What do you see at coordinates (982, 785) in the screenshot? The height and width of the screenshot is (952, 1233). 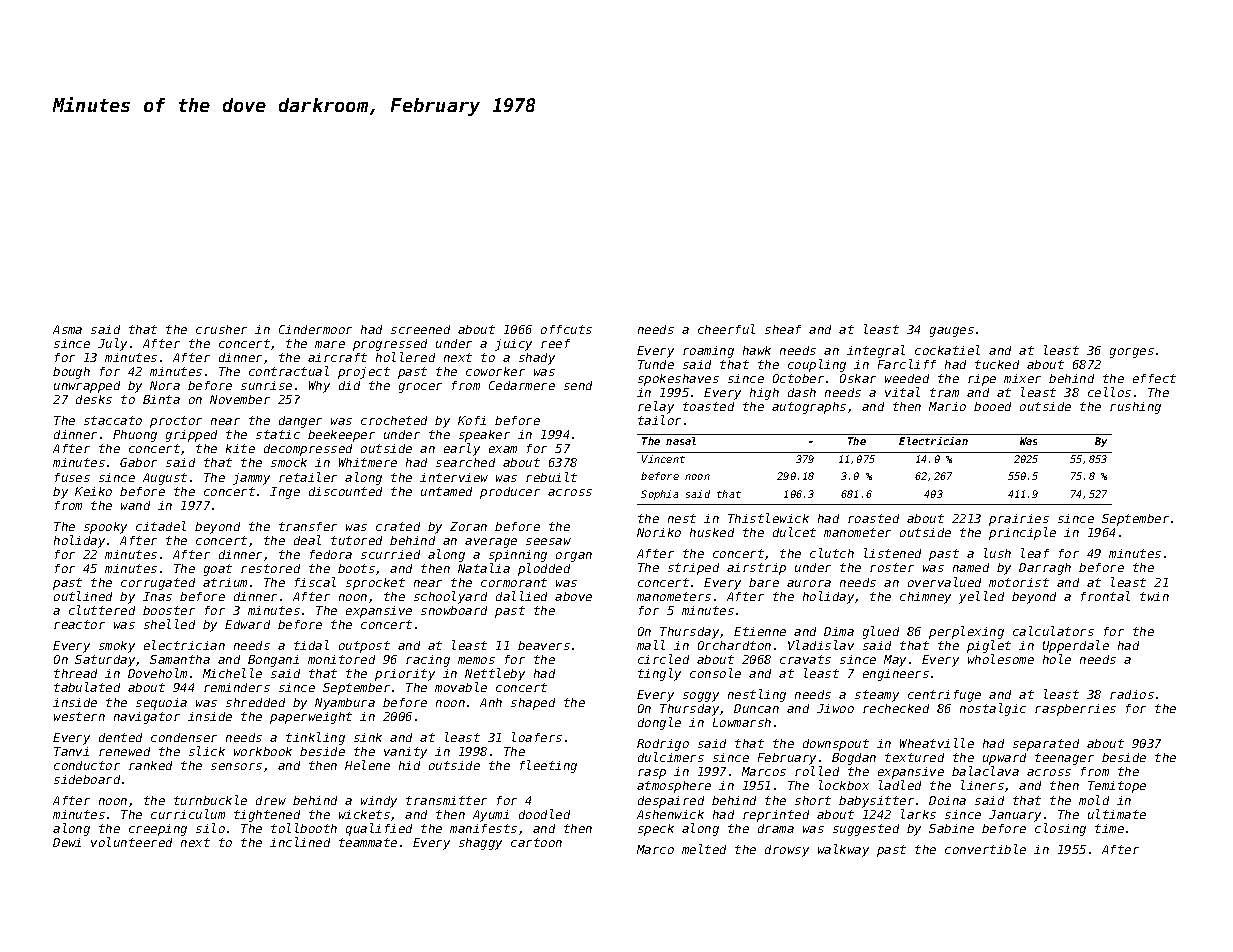 I see `liners` at bounding box center [982, 785].
